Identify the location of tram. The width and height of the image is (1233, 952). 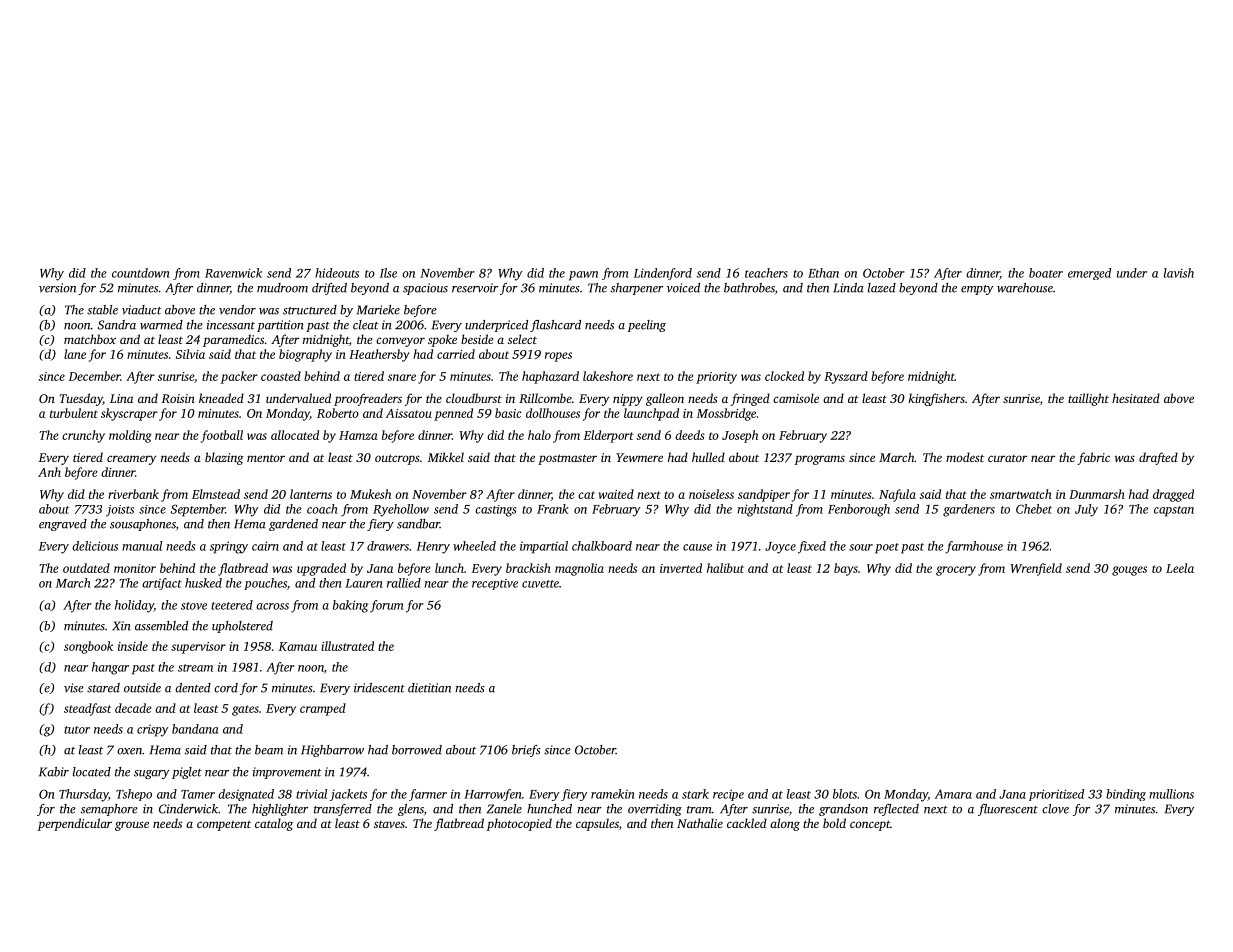
(699, 810).
